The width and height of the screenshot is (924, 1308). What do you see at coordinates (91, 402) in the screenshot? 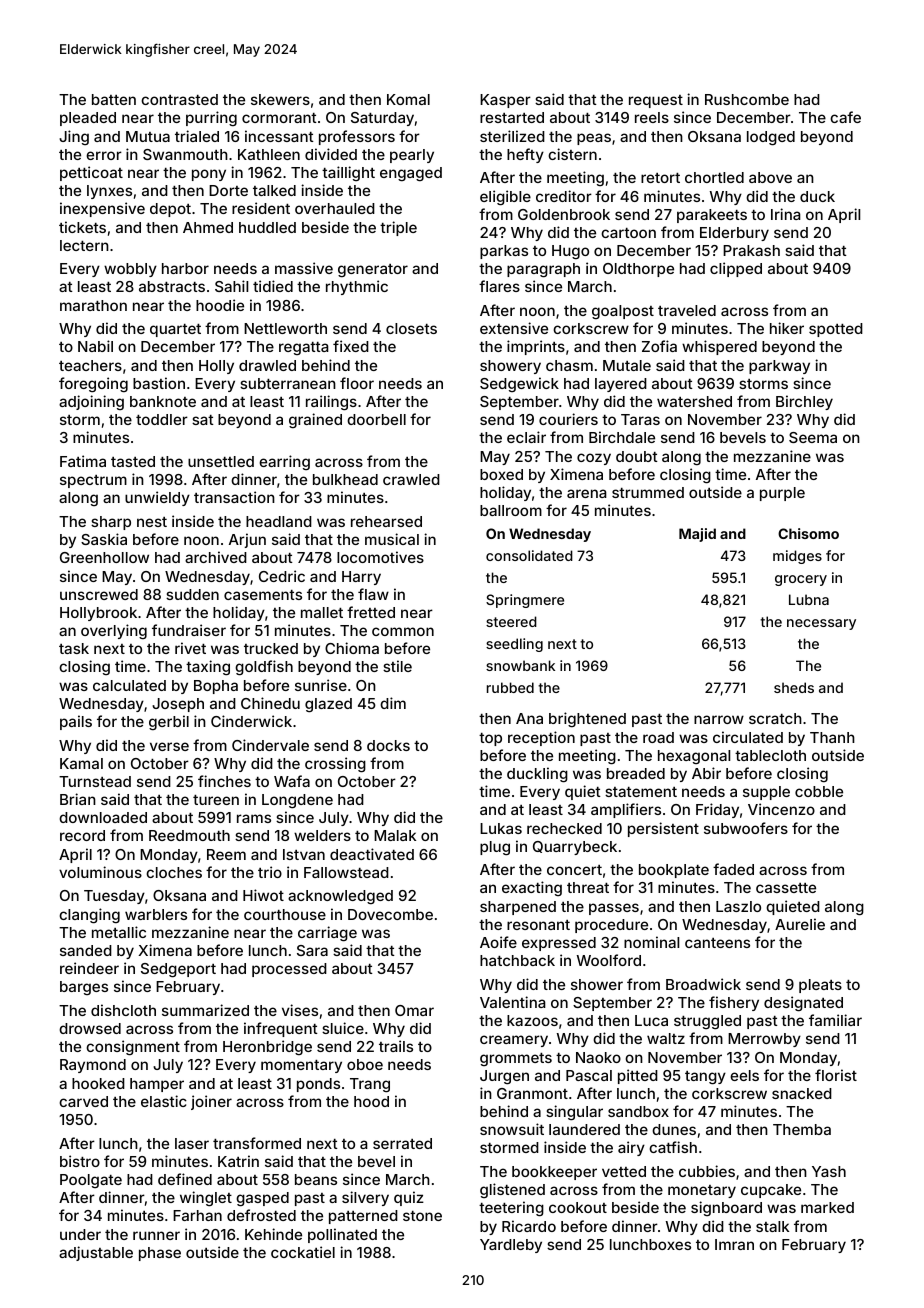
I see `adjoining` at bounding box center [91, 402].
